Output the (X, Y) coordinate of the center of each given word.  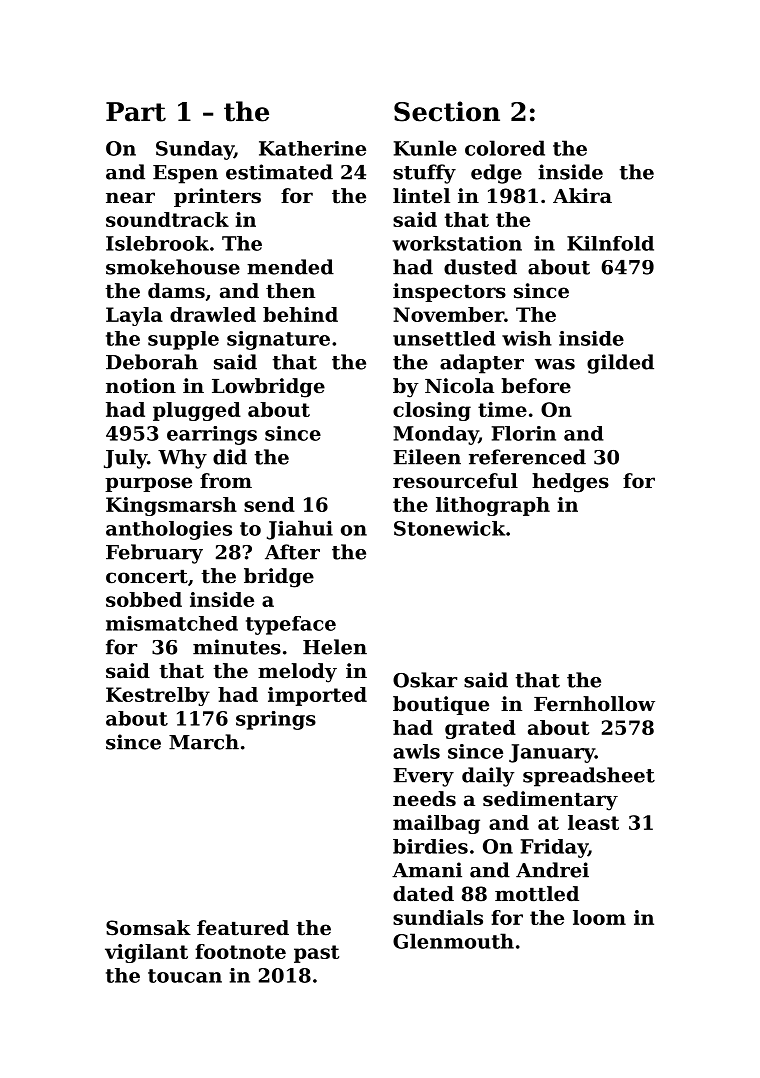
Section (447, 111)
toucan (185, 976)
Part (136, 112)
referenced (527, 457)
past (316, 954)
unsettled (444, 338)
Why (182, 459)
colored (505, 148)
